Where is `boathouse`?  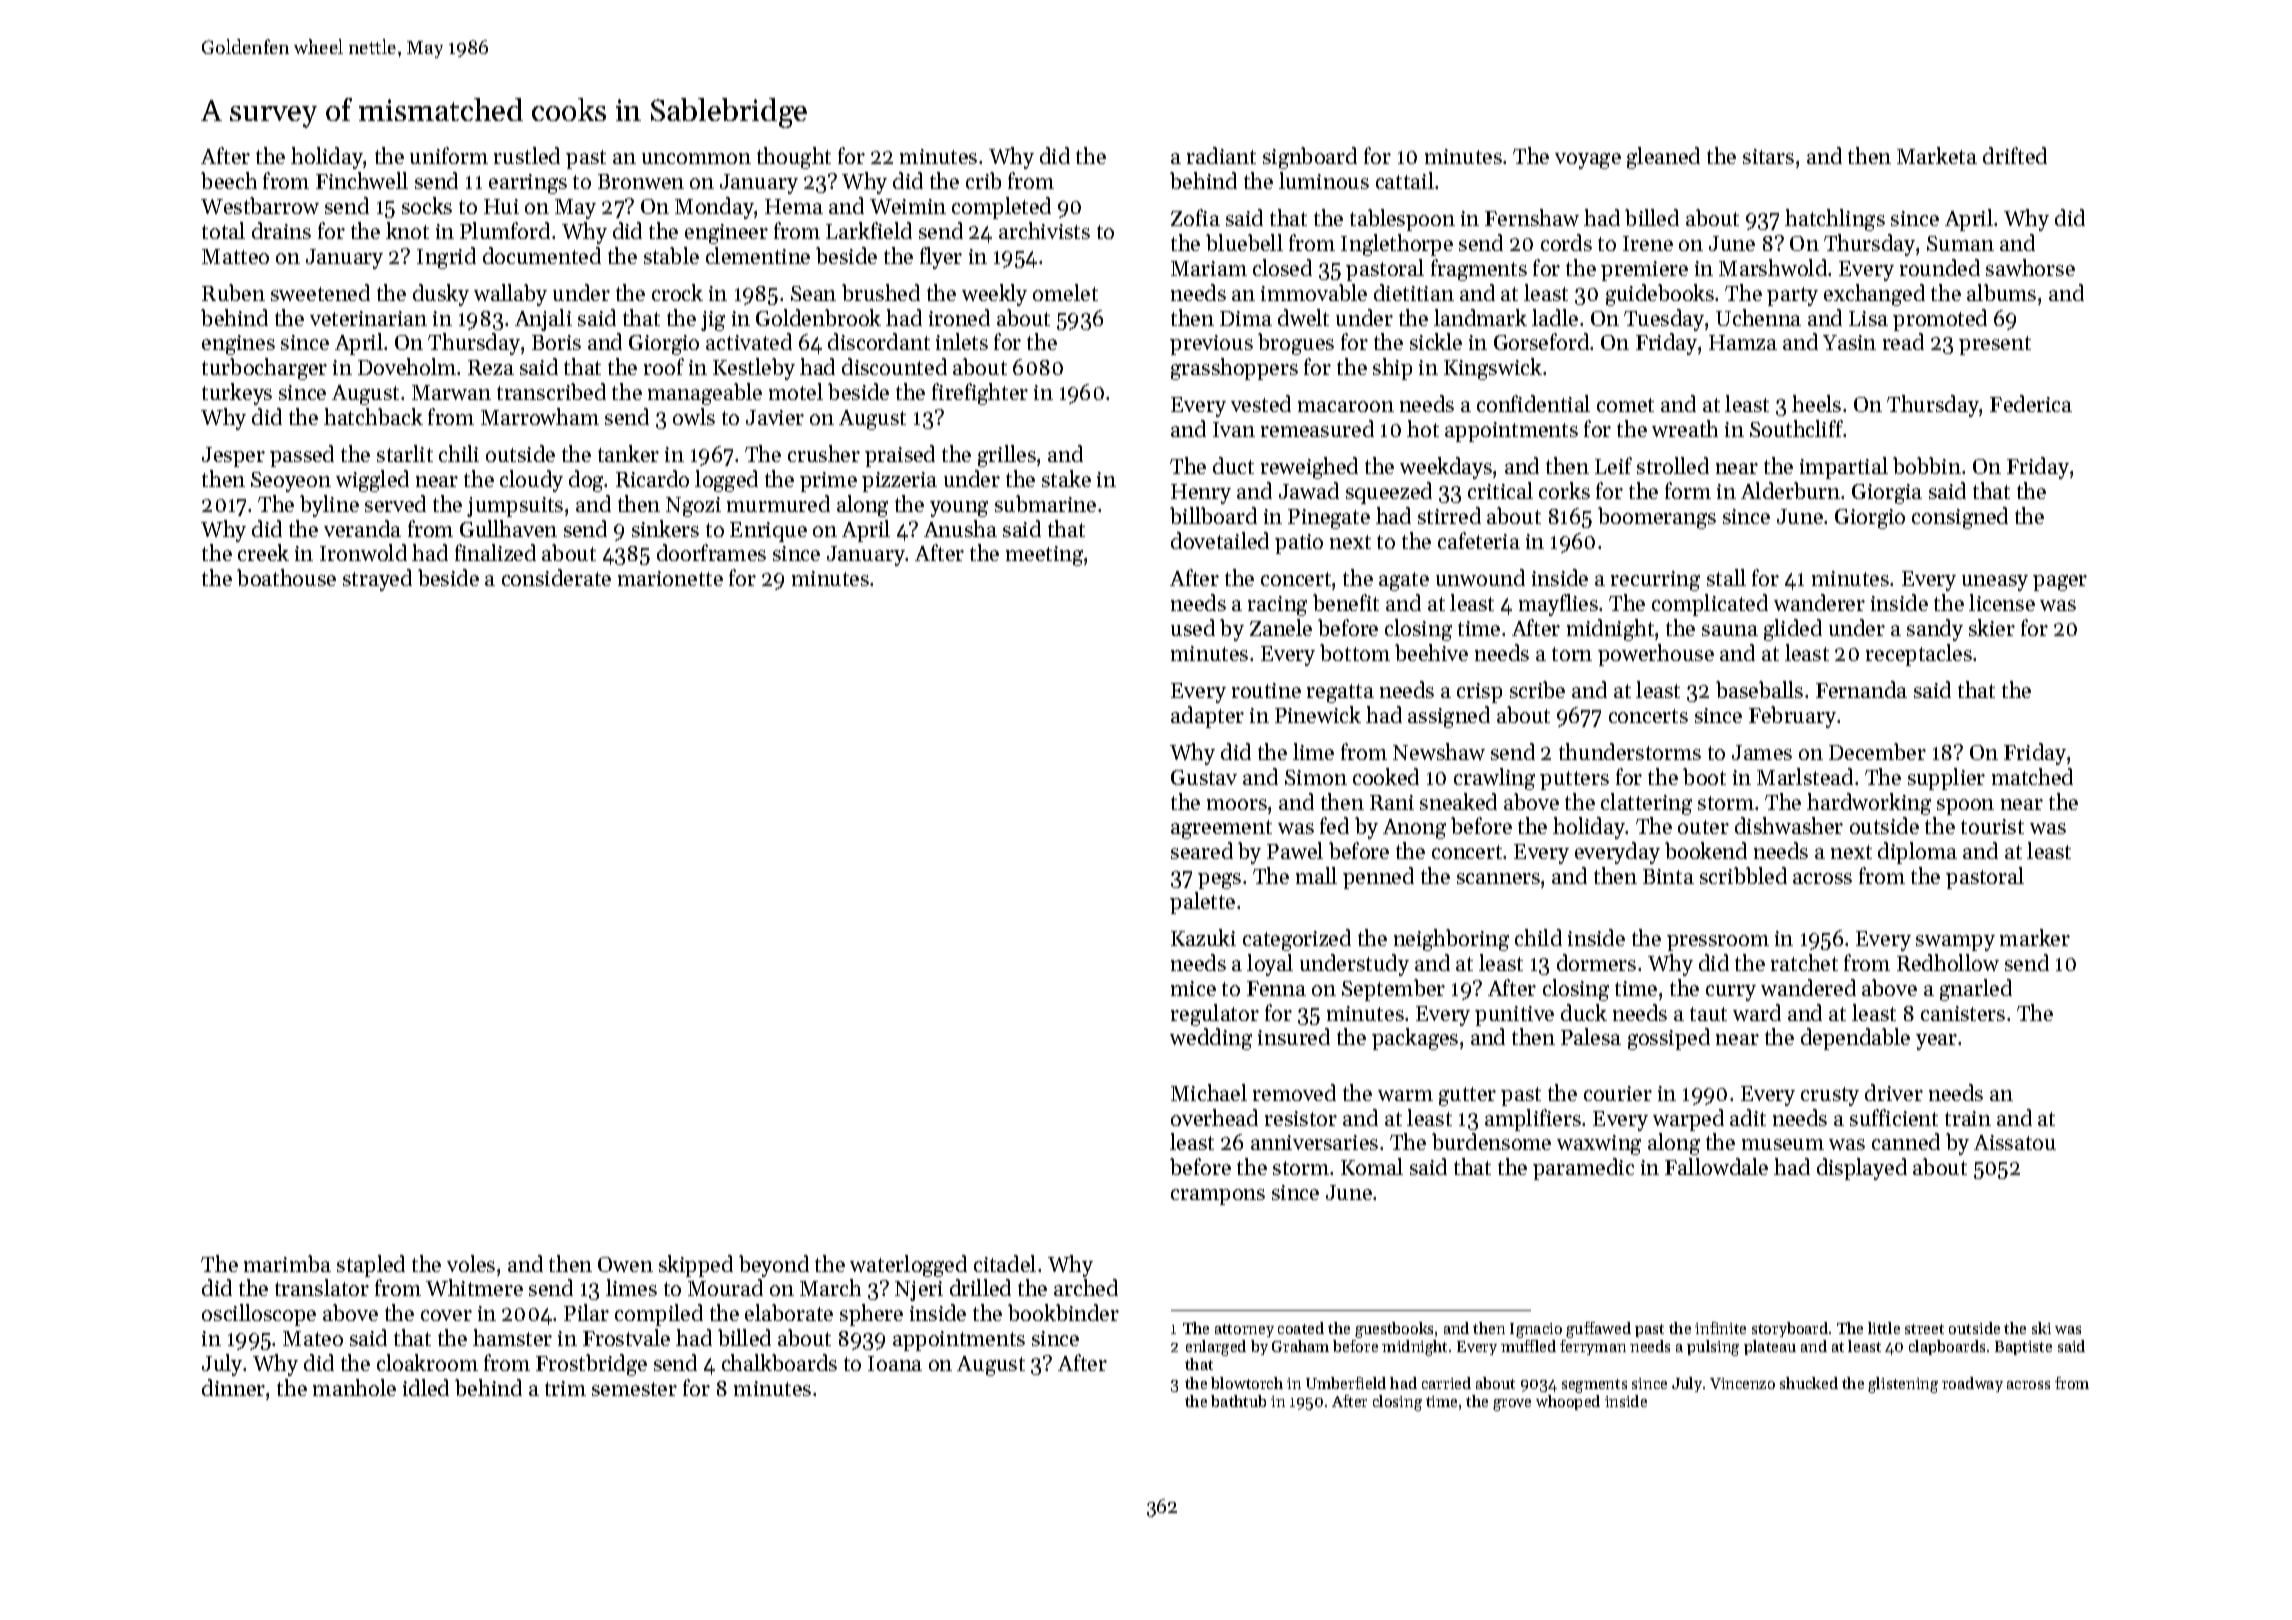
boathouse is located at coordinates (286, 577).
